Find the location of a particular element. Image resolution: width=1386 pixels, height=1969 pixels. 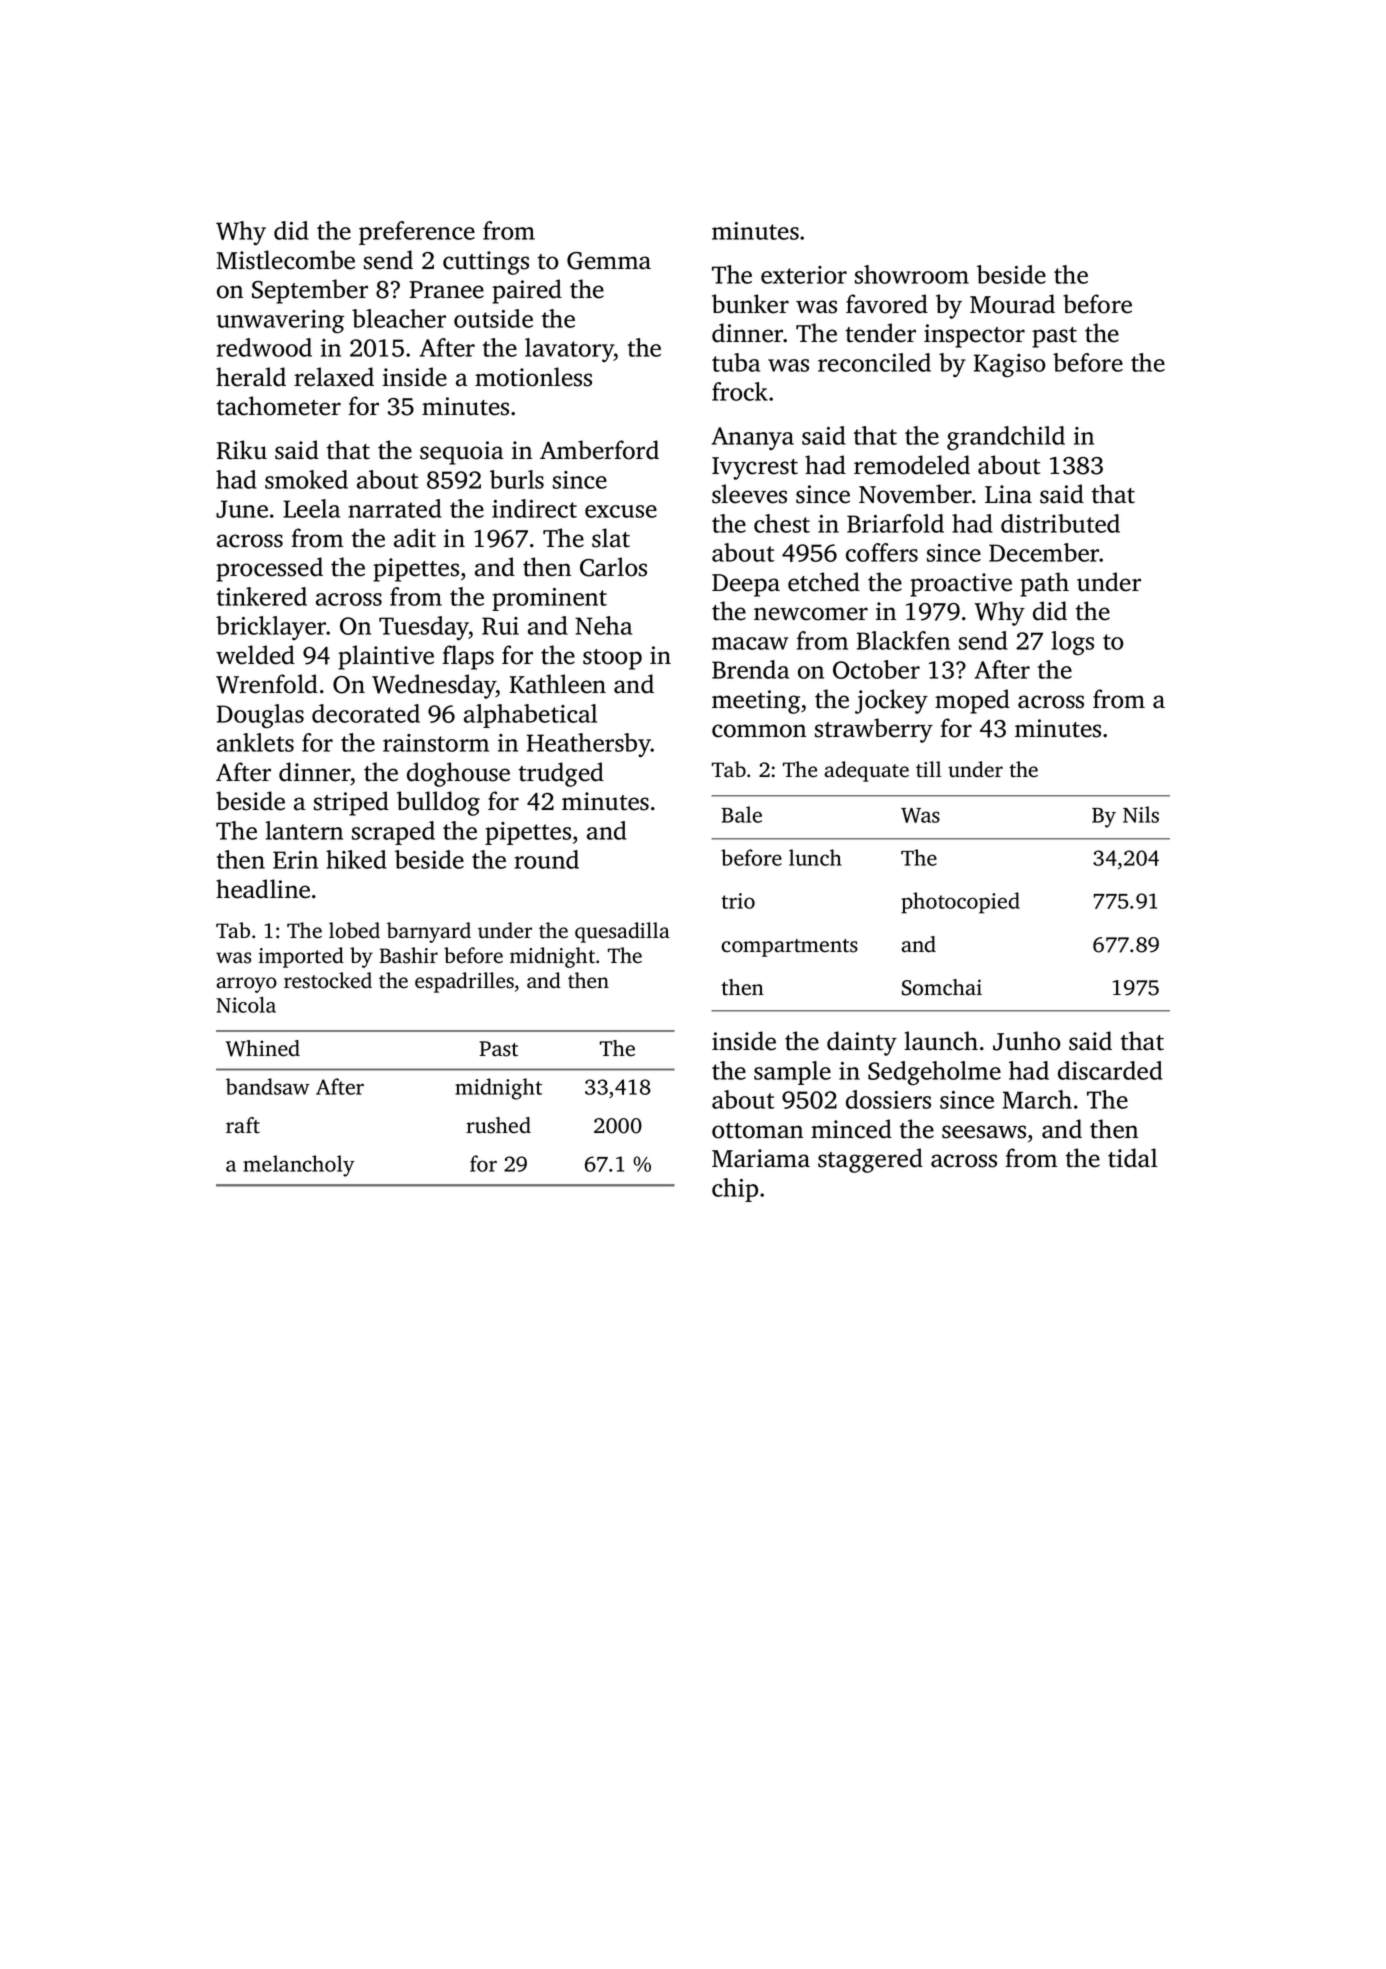

Nils is located at coordinates (1141, 814).
